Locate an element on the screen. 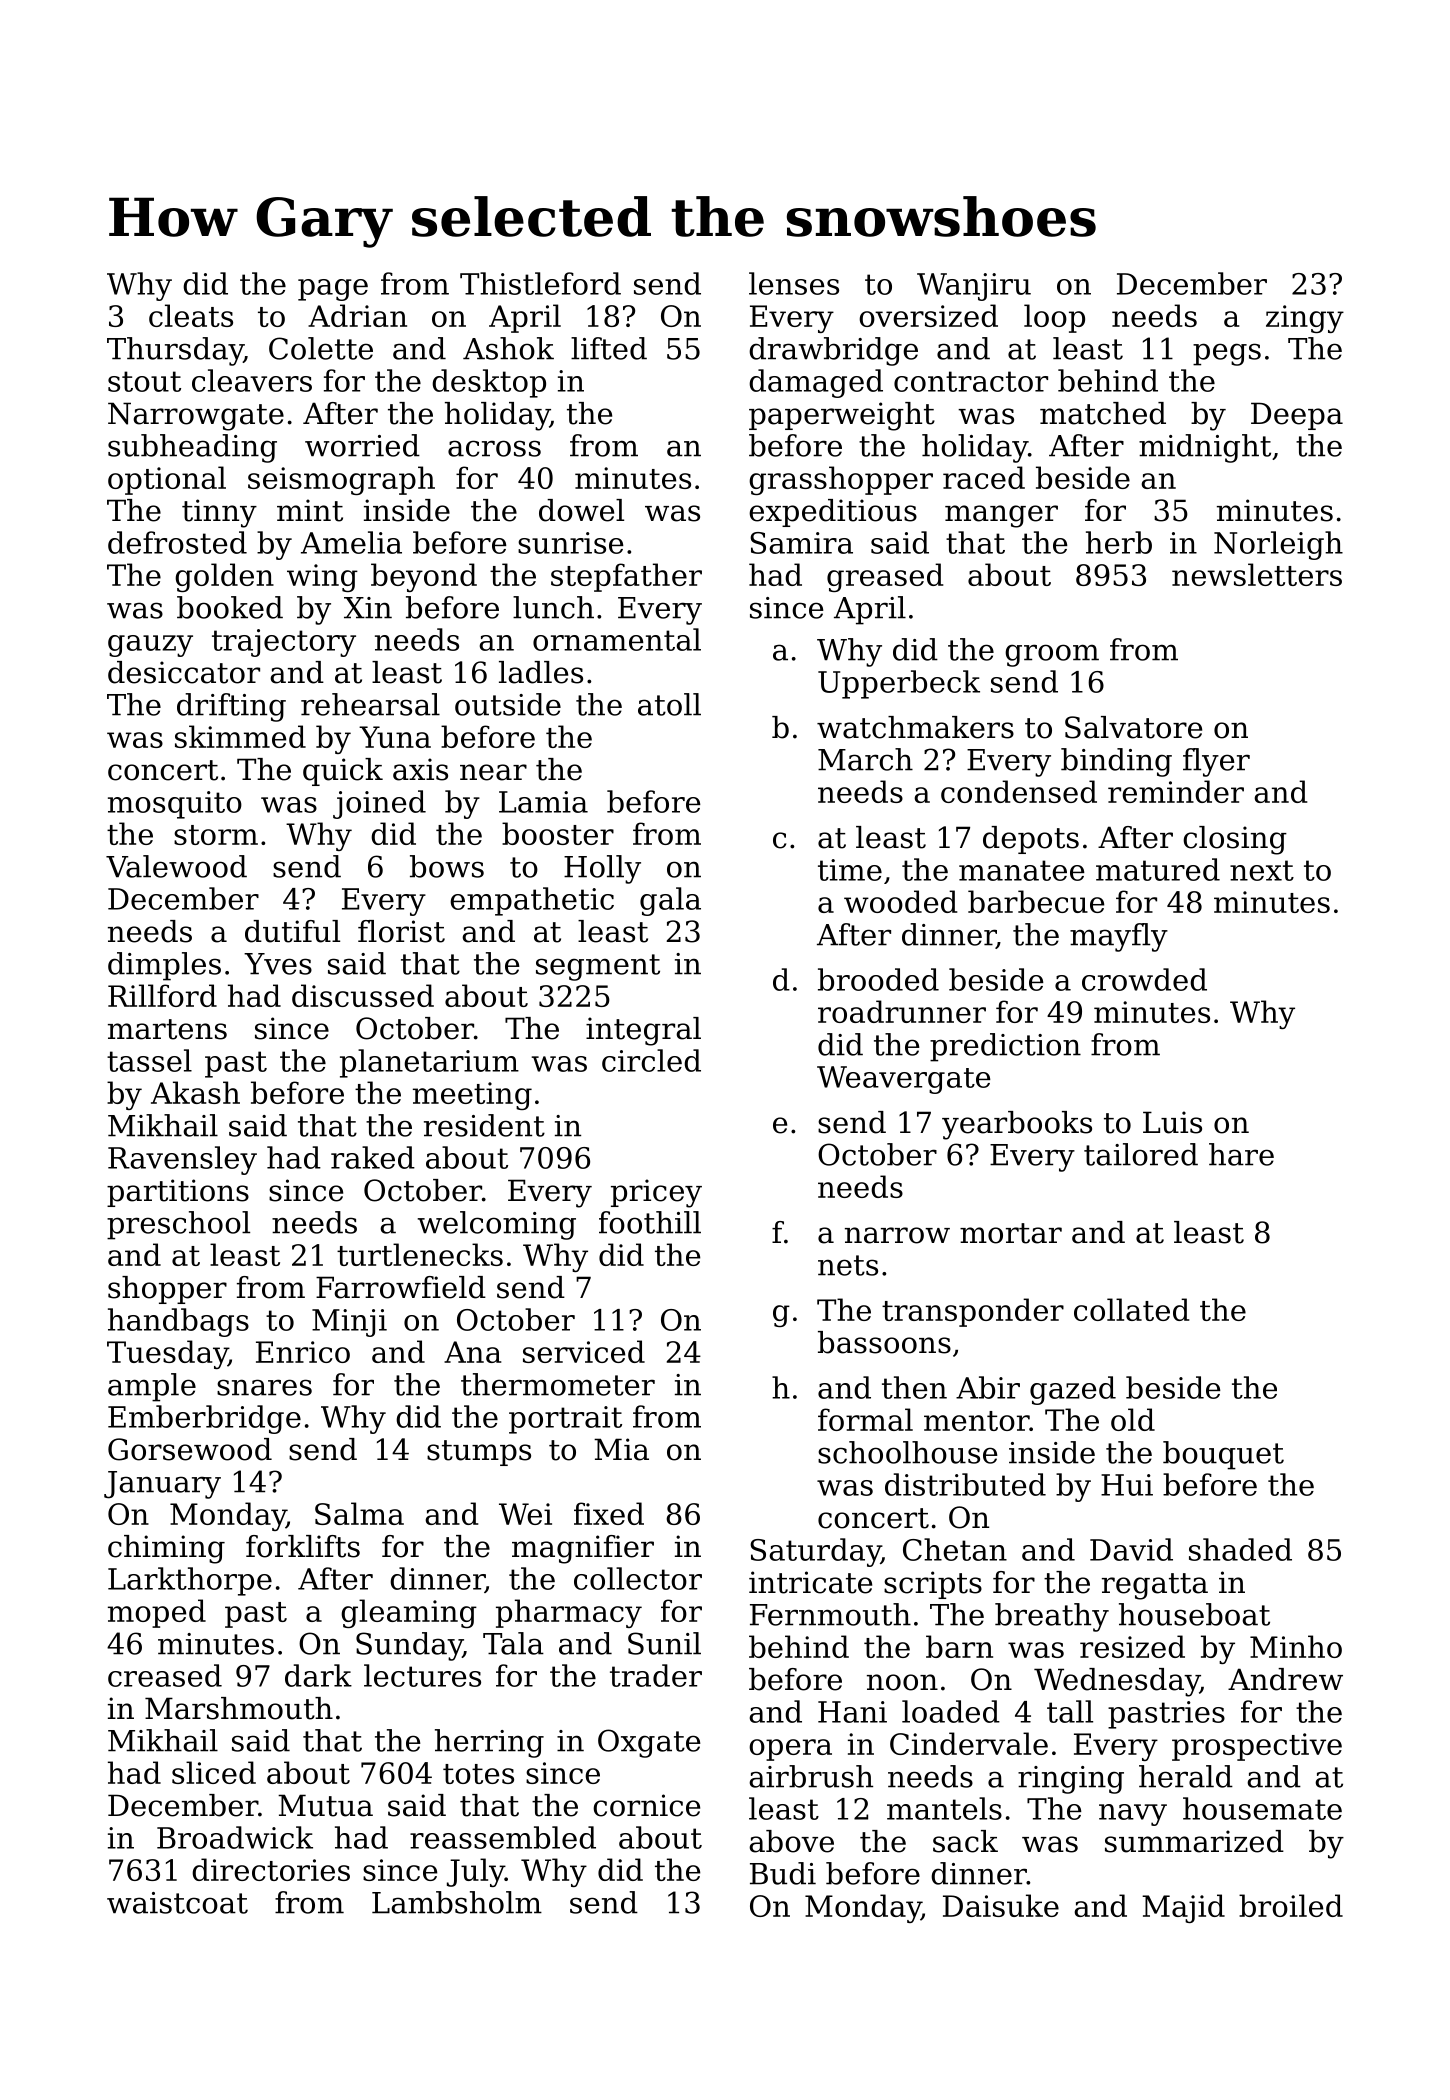 This screenshot has height=2100, width=1450. subheading is located at coordinates (192, 448).
